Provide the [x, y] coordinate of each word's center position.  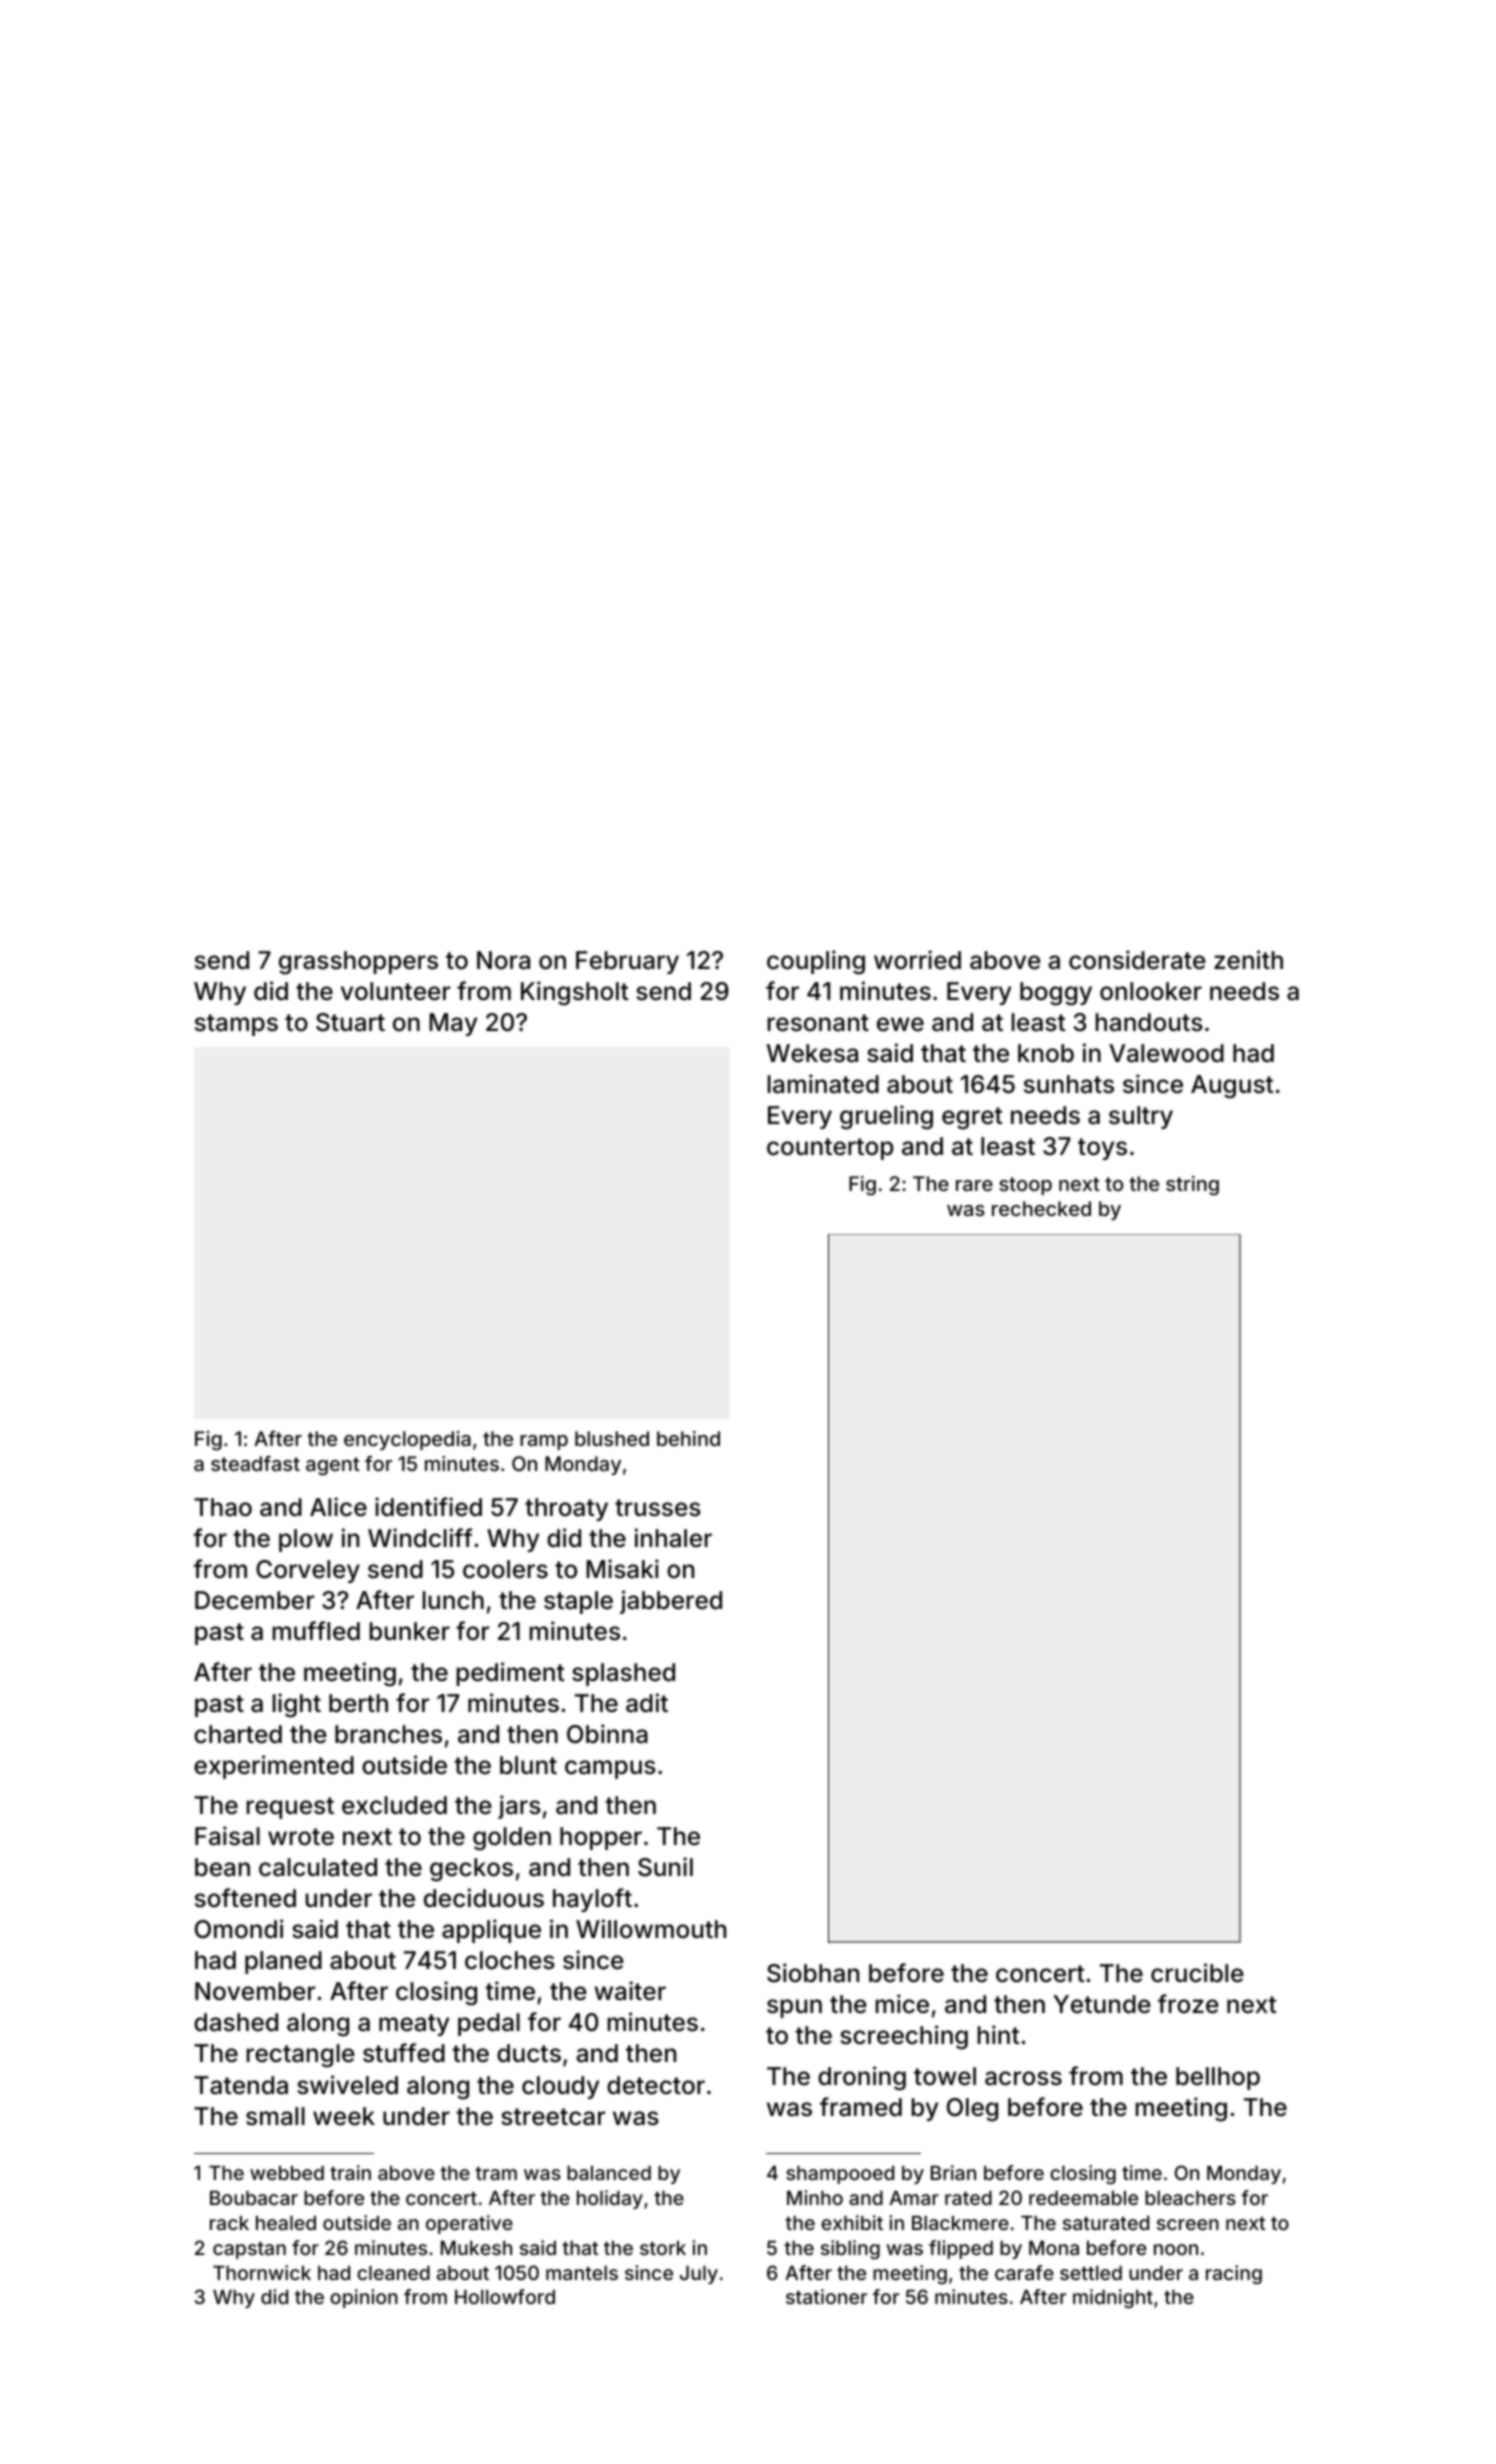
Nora [503, 960]
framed [861, 2107]
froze [1188, 2004]
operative [469, 2224]
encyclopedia [407, 1440]
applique [491, 1931]
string [1192, 1186]
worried [917, 960]
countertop [830, 1149]
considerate [1137, 960]
